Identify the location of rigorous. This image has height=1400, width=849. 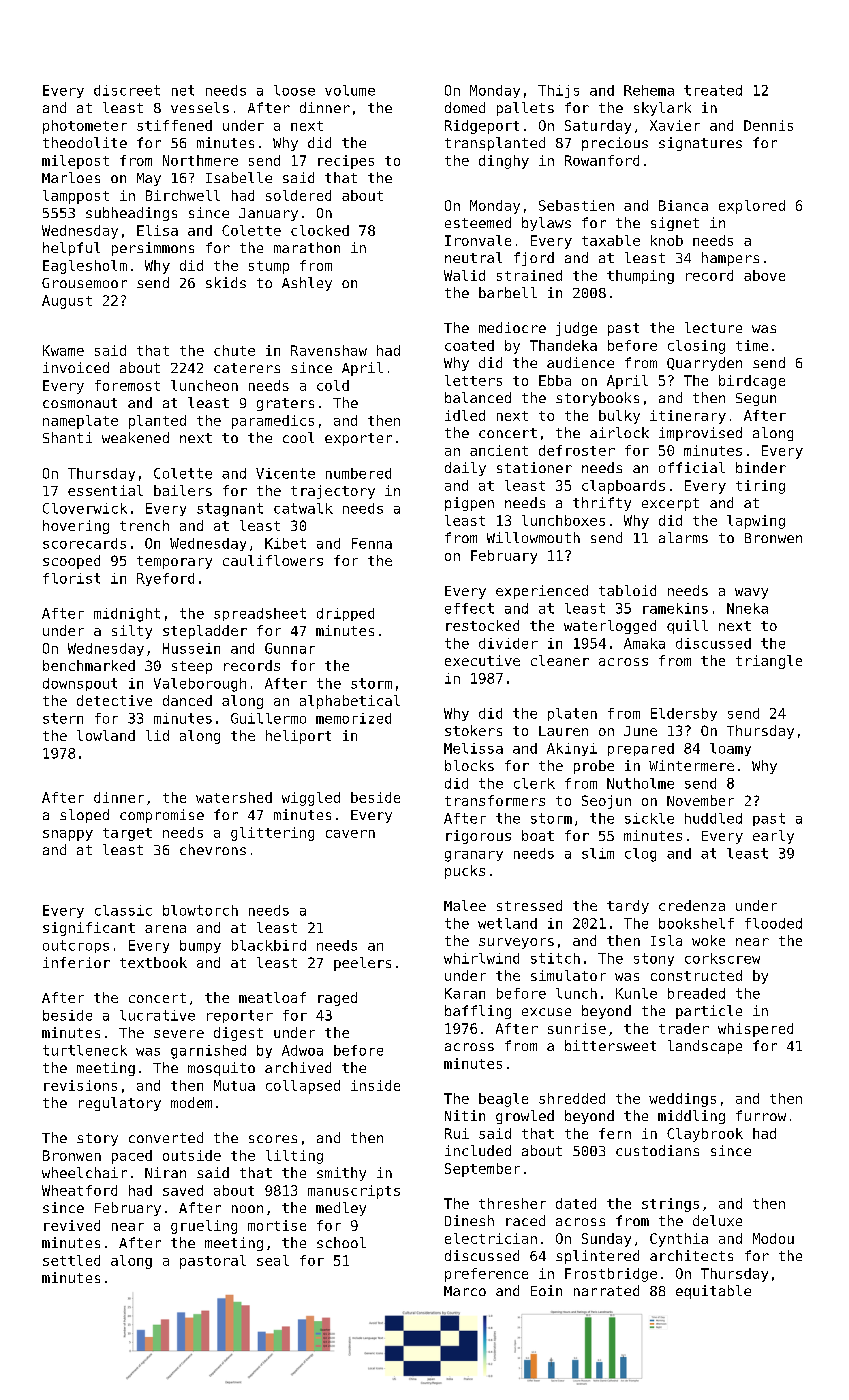
(478, 837).
